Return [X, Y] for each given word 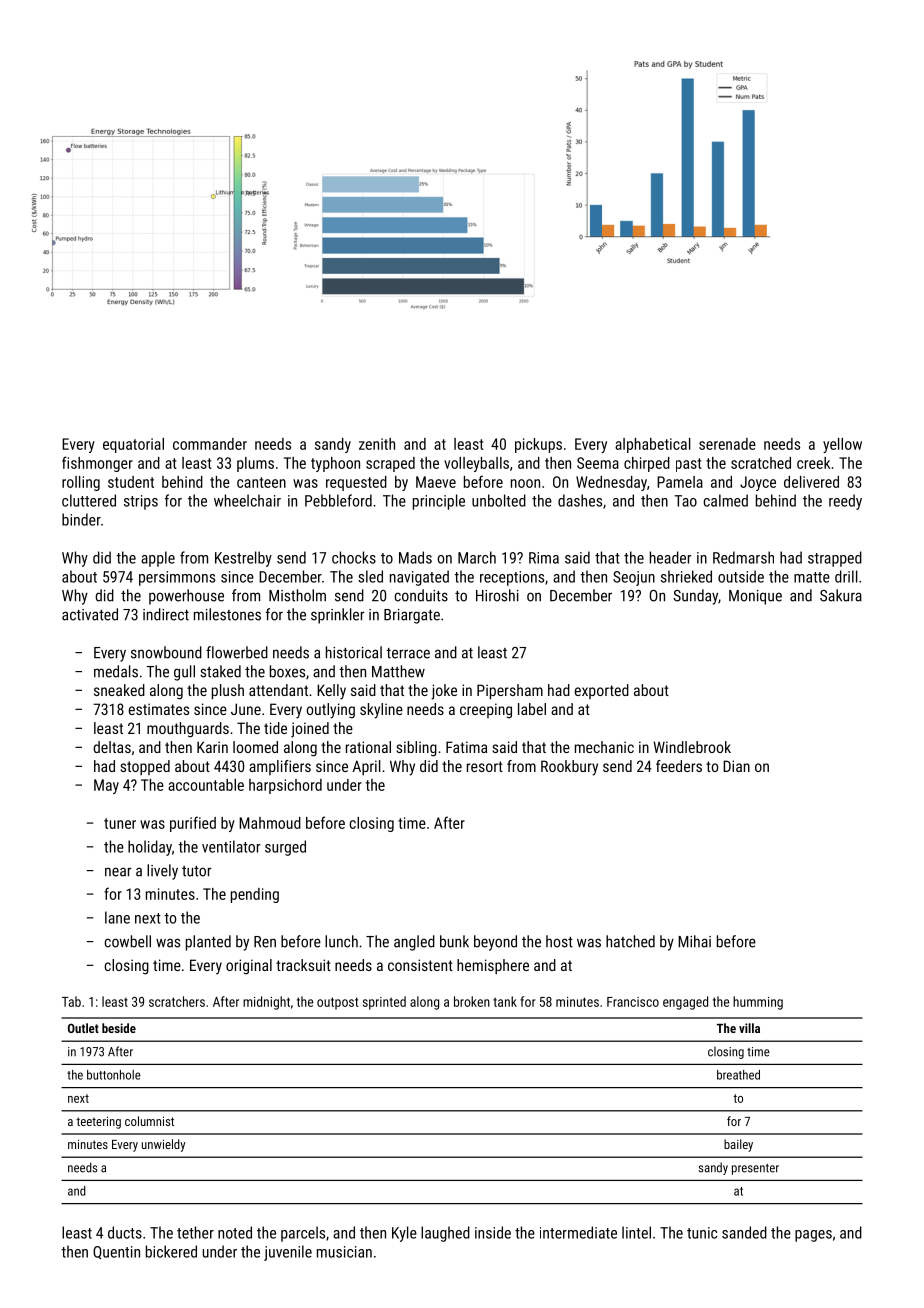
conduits [421, 595]
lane [117, 917]
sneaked [119, 690]
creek [813, 463]
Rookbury [569, 768]
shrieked [686, 576]
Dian [736, 766]
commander [210, 444]
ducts [125, 1232]
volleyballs [476, 464]
